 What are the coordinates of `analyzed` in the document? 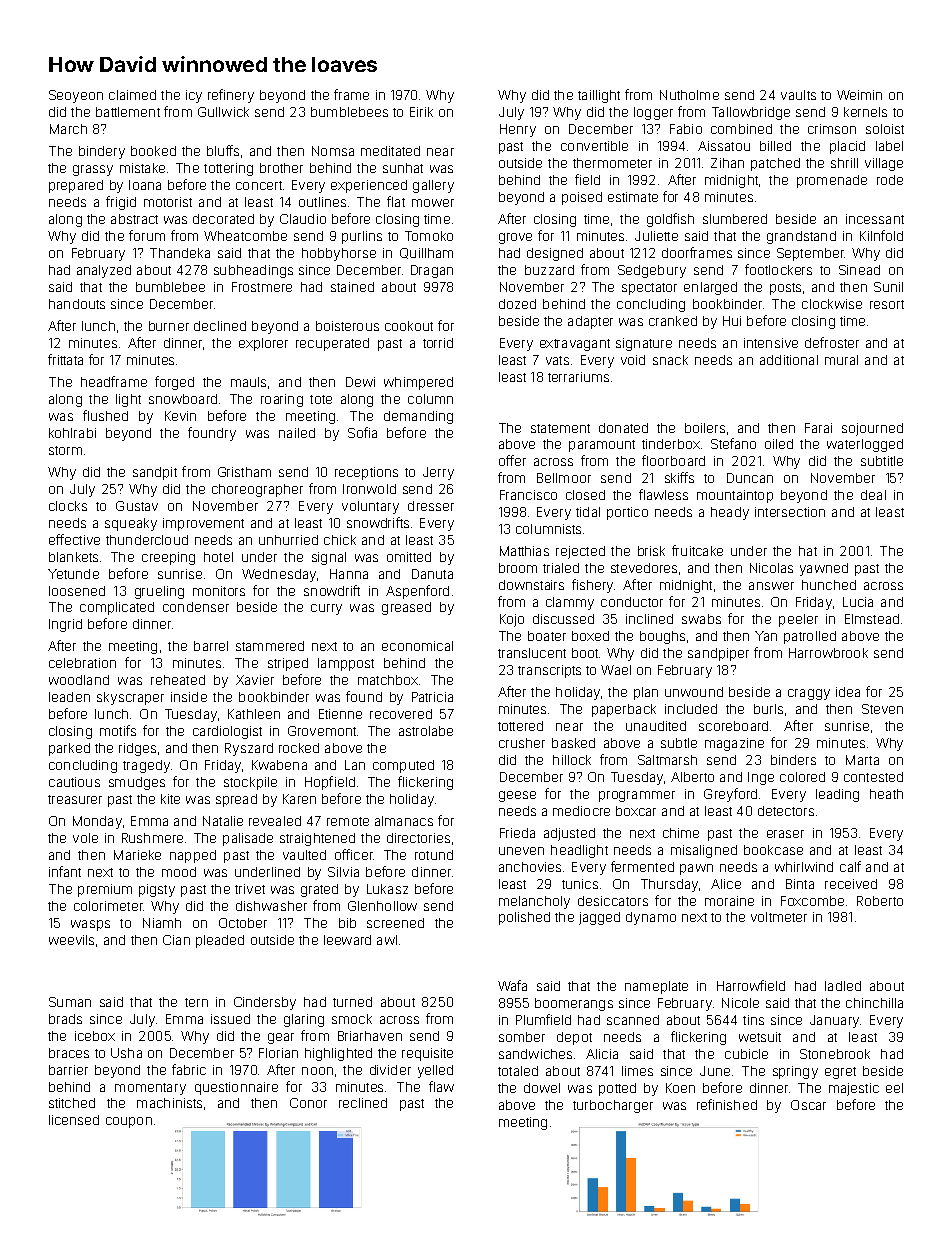 It's located at (104, 271).
